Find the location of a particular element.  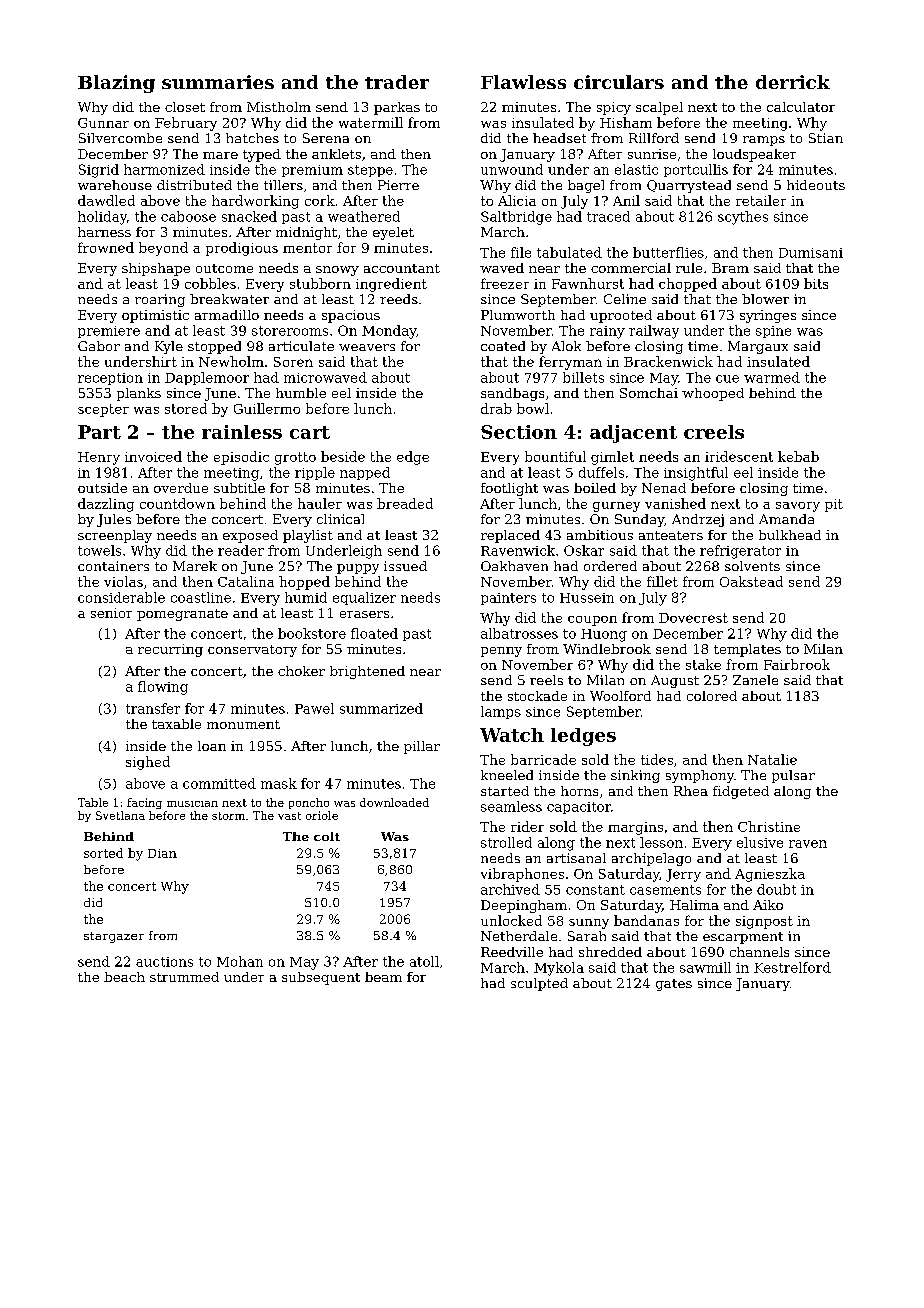

brightened is located at coordinates (367, 672).
